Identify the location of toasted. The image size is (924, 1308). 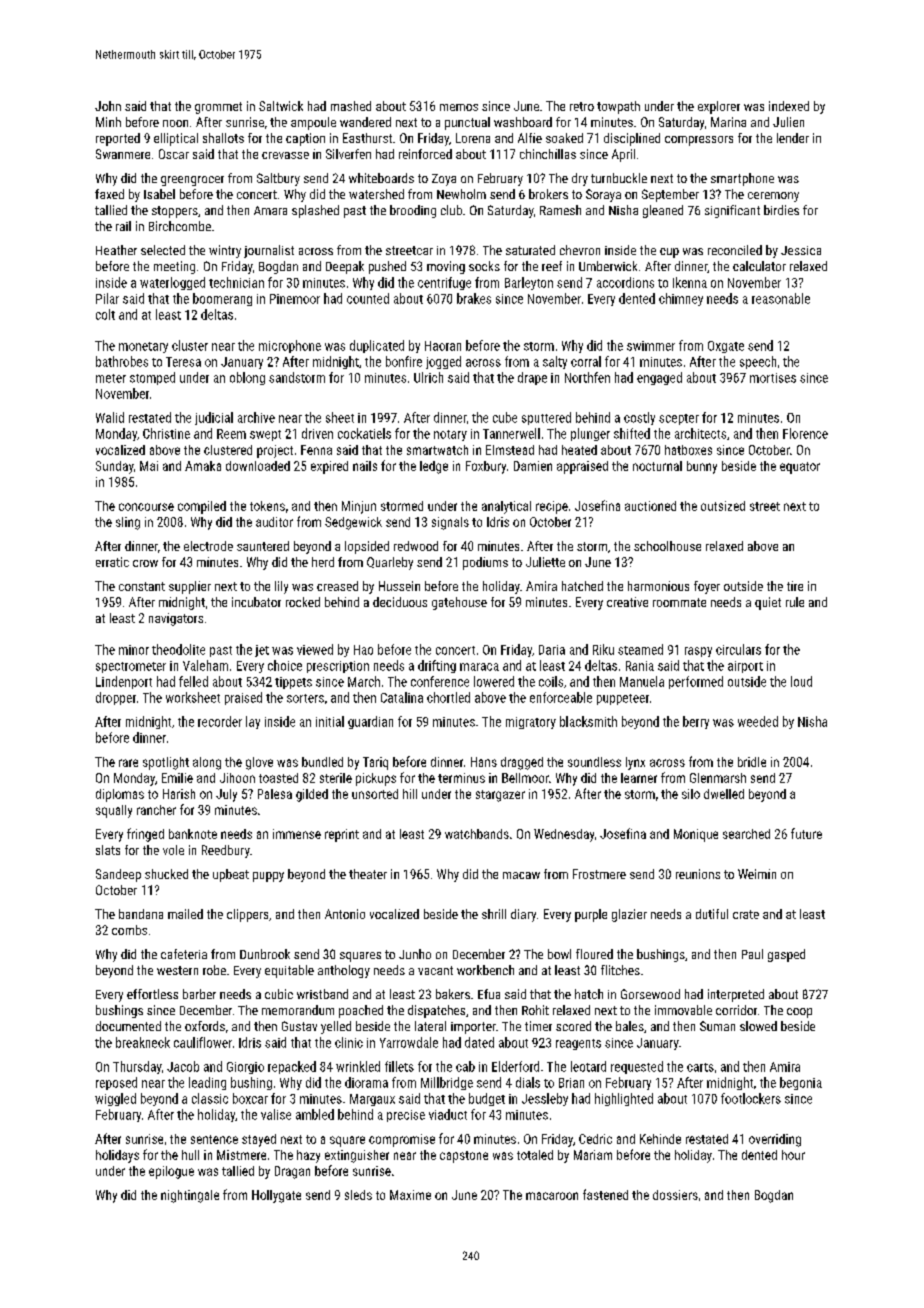
(278, 778).
